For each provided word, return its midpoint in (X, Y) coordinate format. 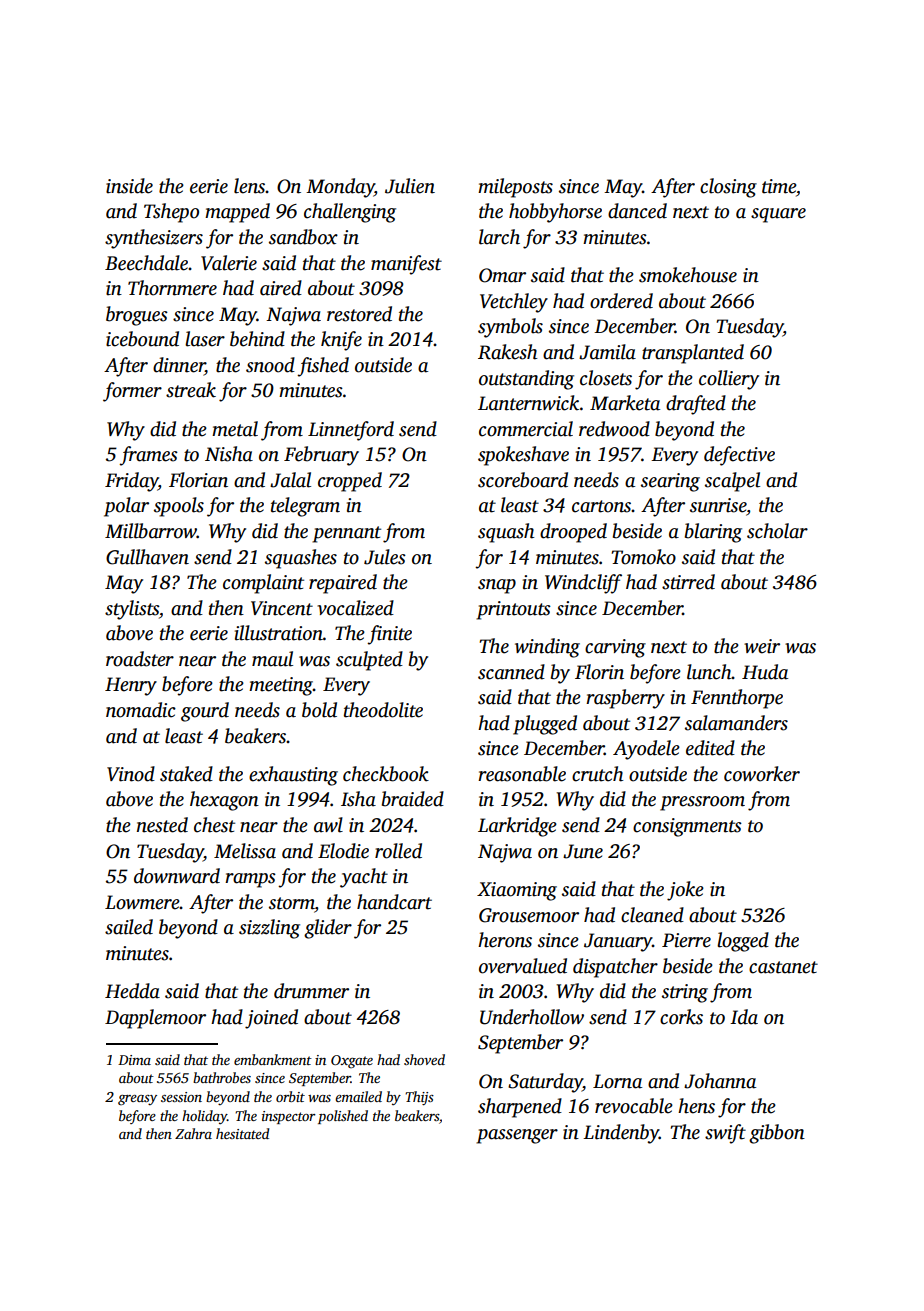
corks (681, 1017)
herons (505, 940)
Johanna (720, 1081)
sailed (129, 927)
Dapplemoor (155, 1019)
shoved (424, 1059)
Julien (410, 186)
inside (129, 186)
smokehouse (688, 275)
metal (235, 429)
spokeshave (523, 456)
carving (615, 648)
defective (739, 456)
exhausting (293, 776)
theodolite (383, 710)
